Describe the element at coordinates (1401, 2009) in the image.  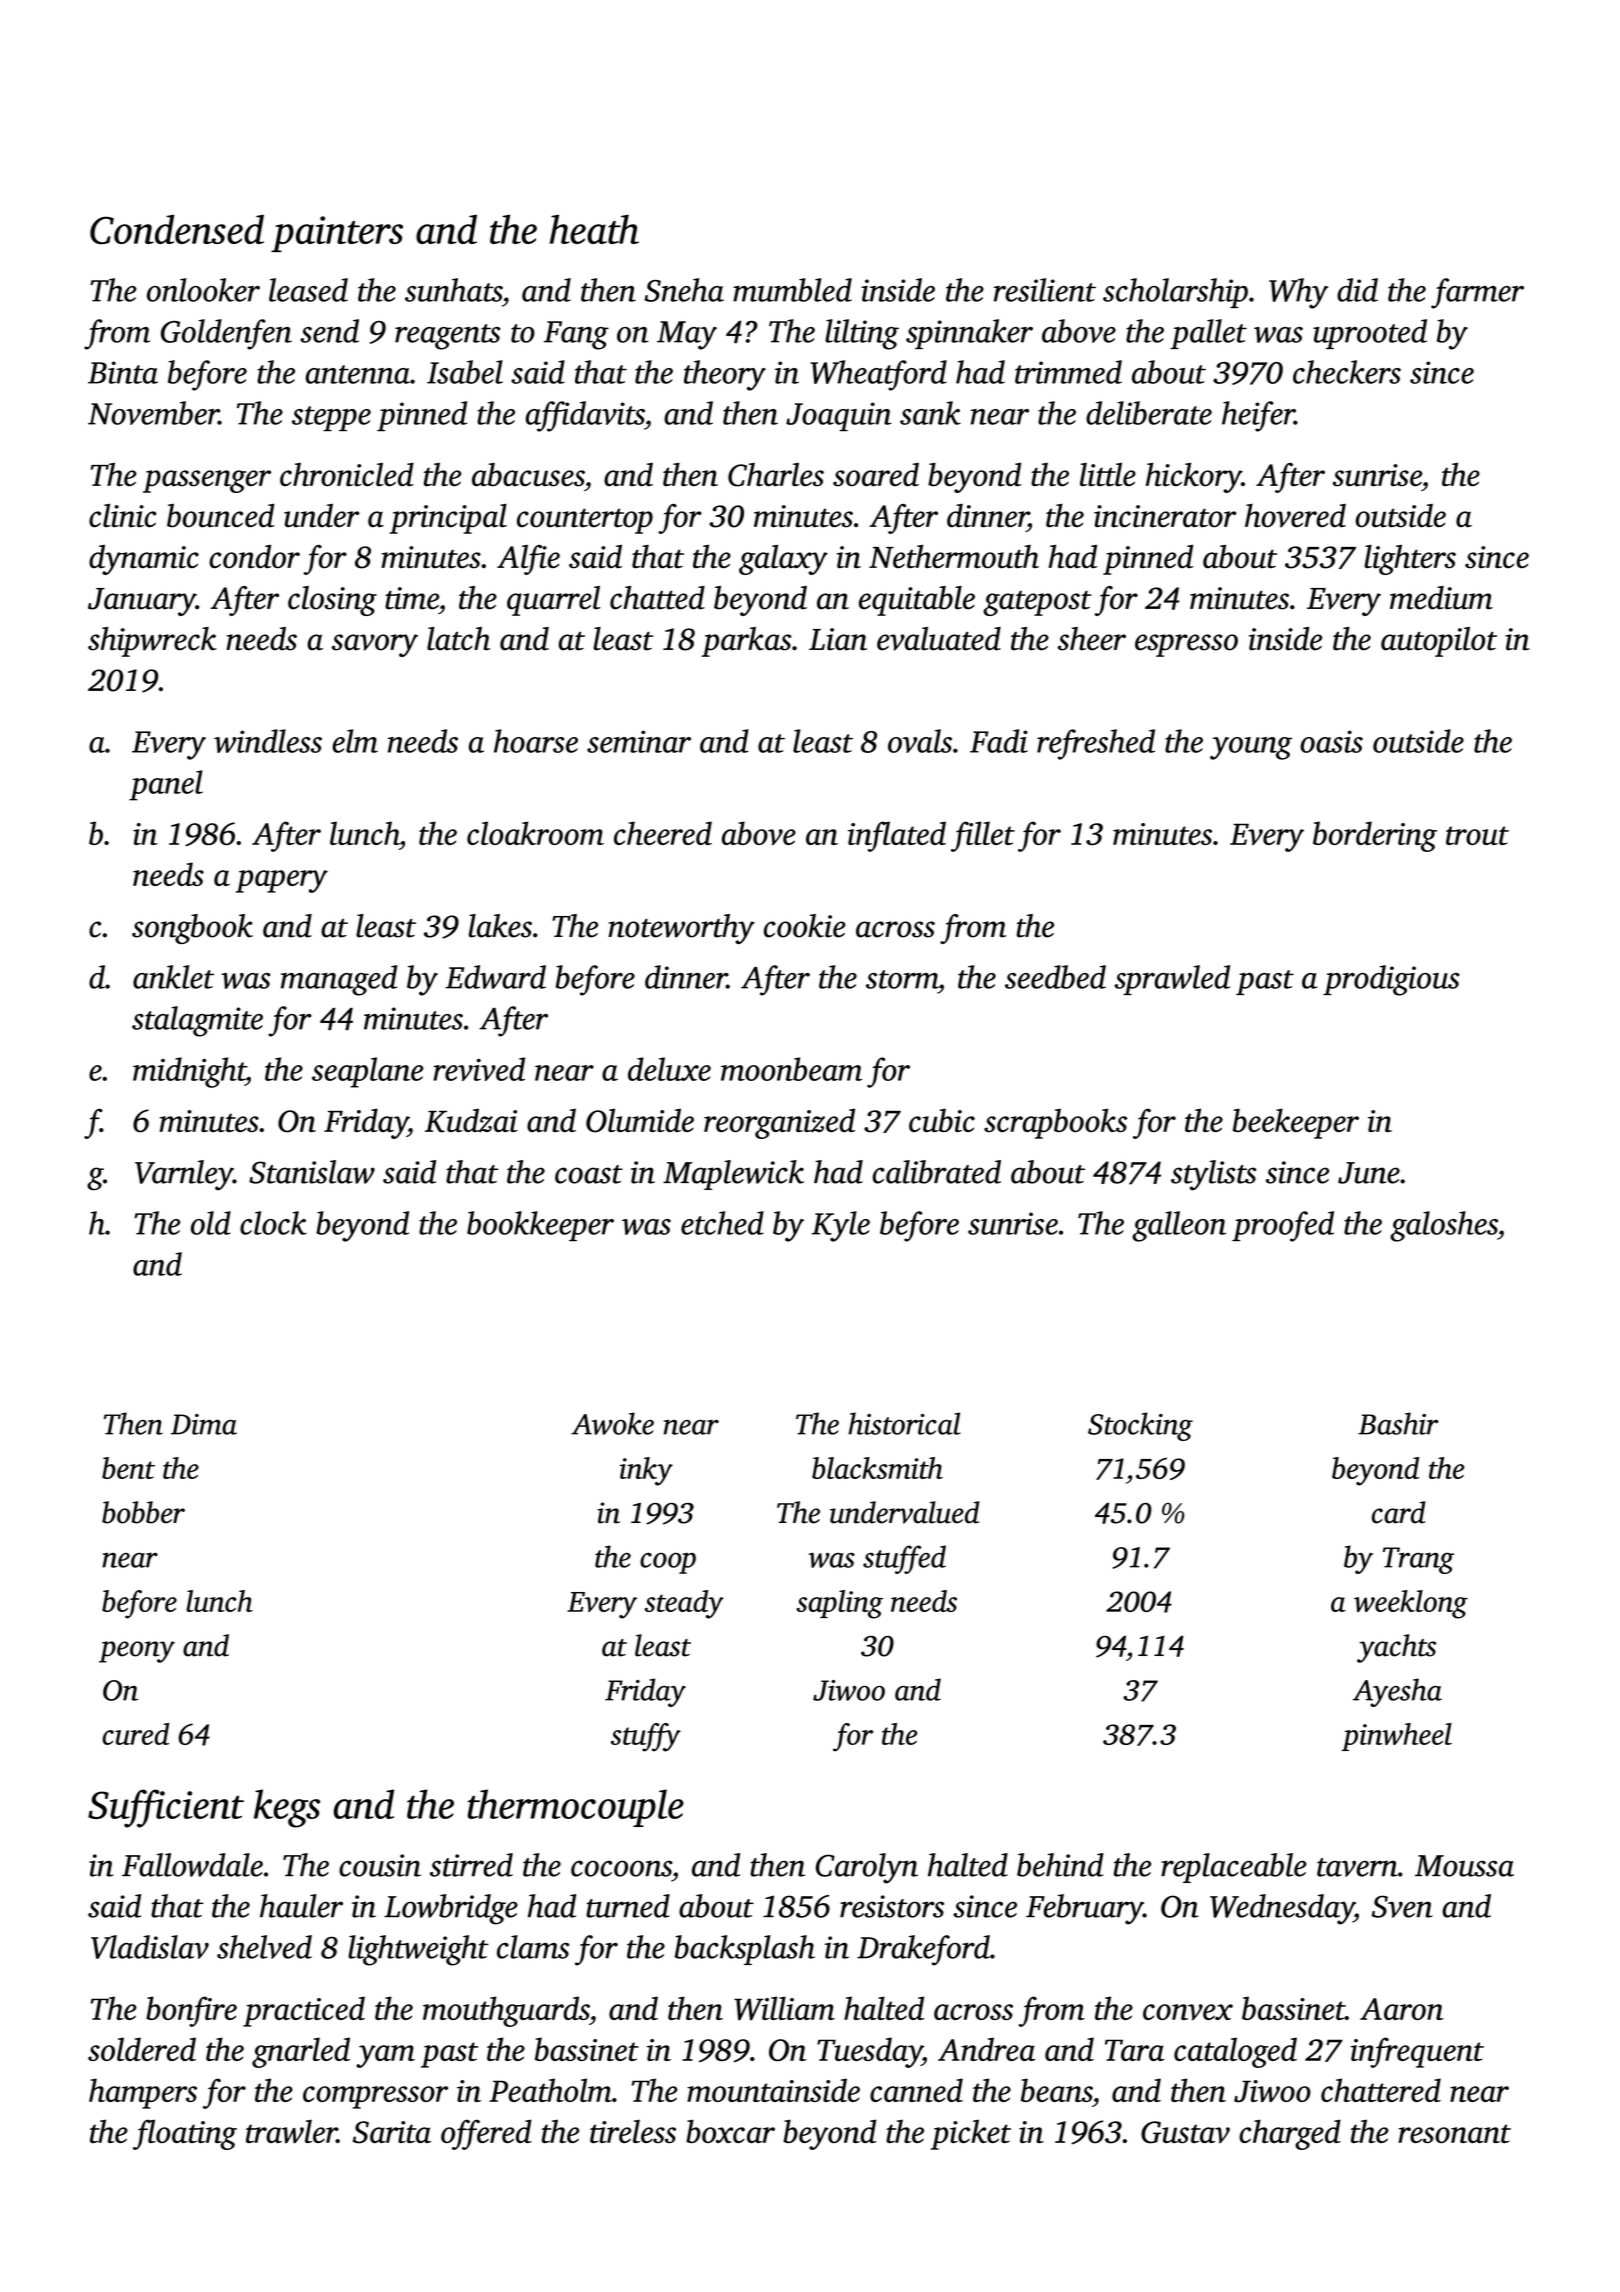
I see `Aaron` at that location.
